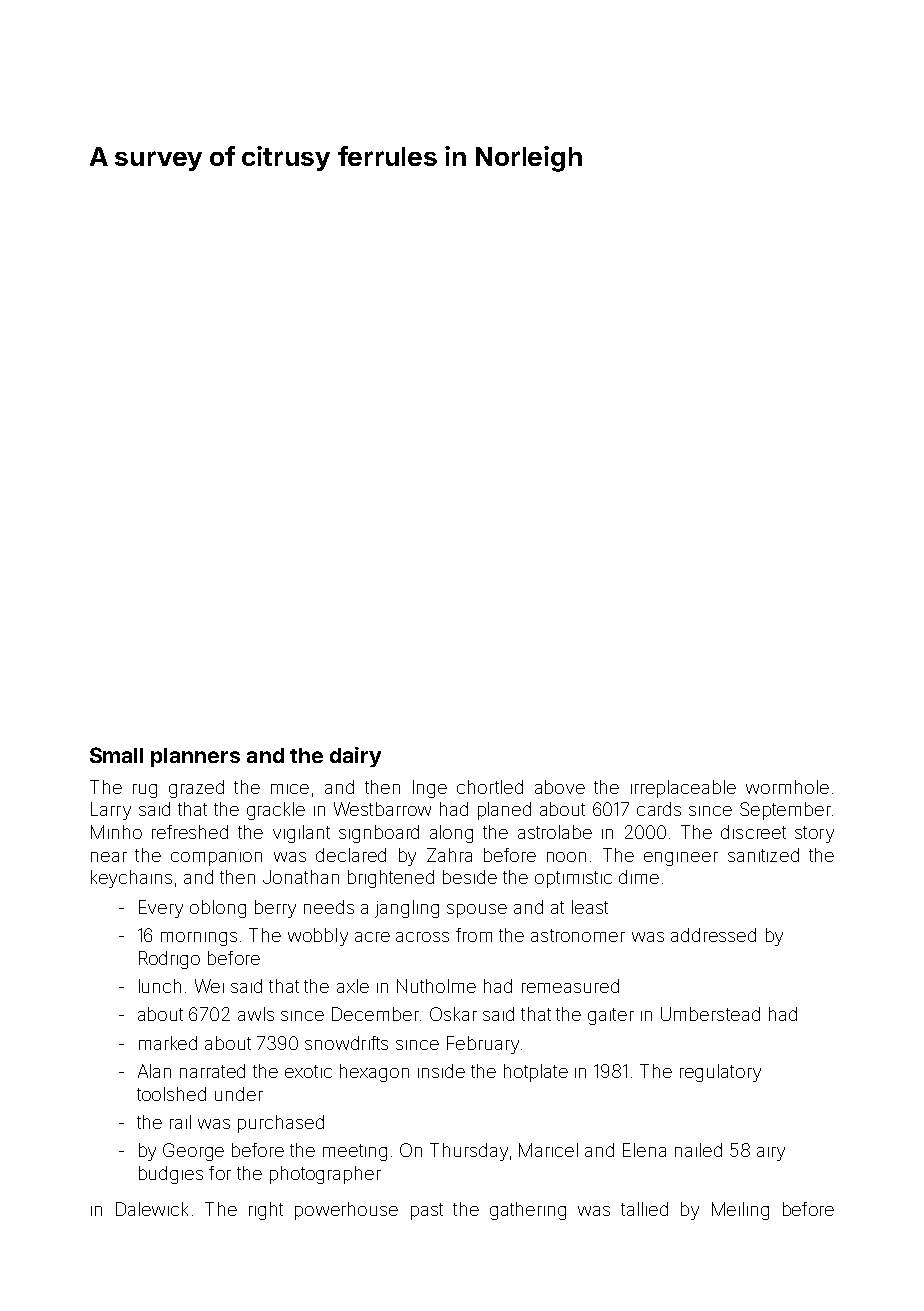  Describe the element at coordinates (470, 877) in the document. I see `beside` at that location.
